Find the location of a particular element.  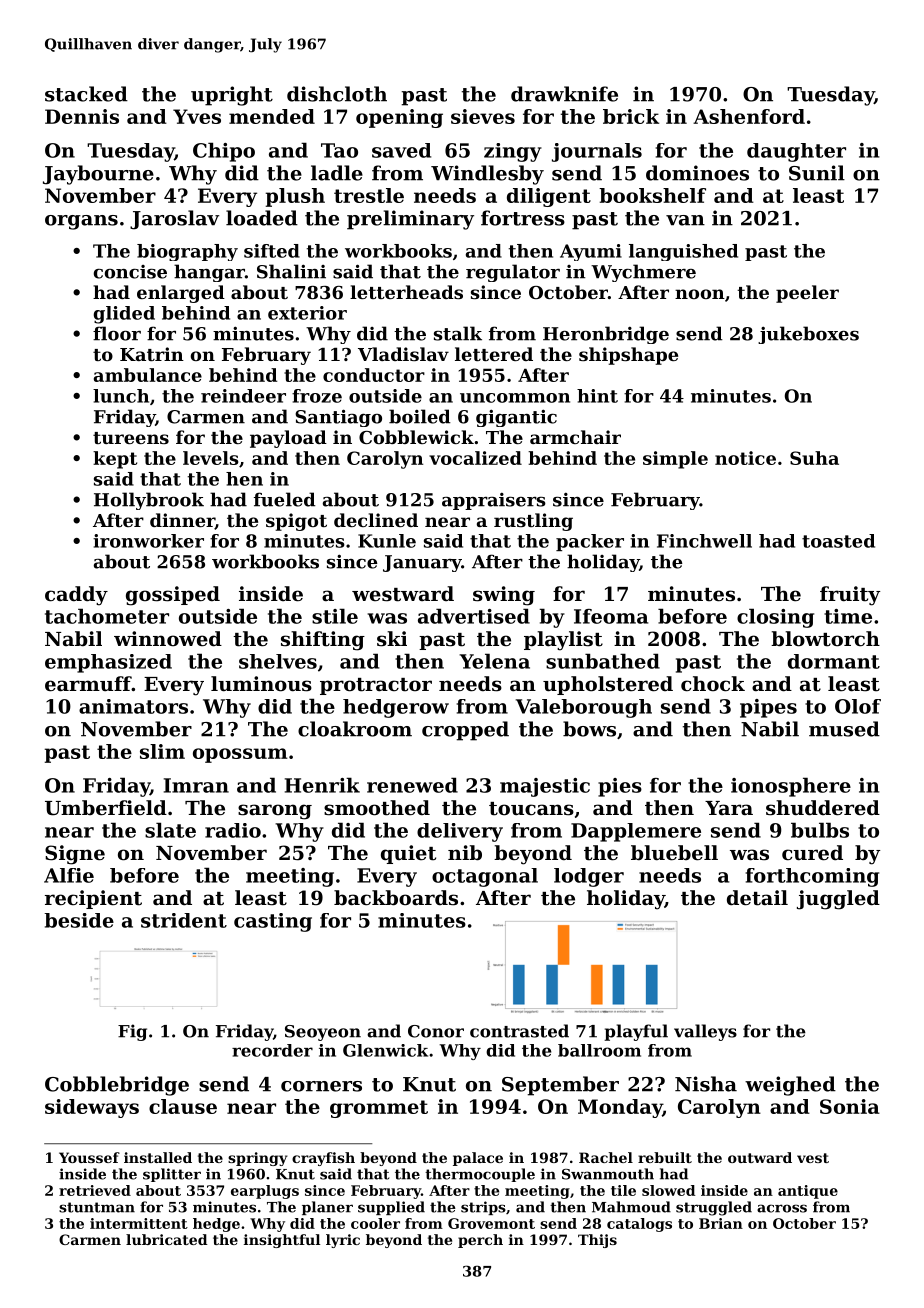

fortress is located at coordinates (523, 218).
